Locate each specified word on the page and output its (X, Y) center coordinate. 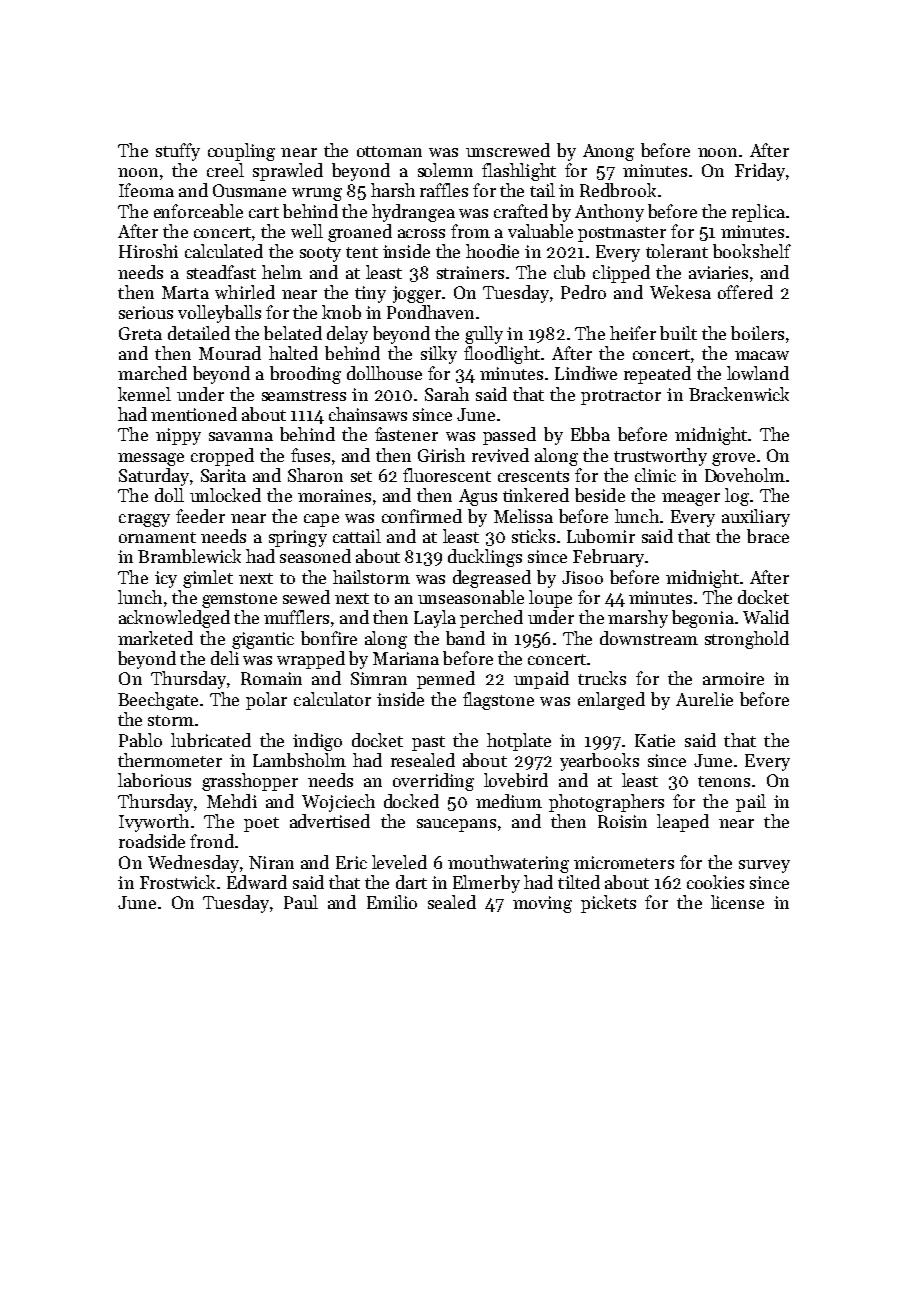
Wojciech (338, 803)
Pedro (583, 292)
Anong (608, 152)
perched (491, 619)
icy (166, 579)
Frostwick (177, 882)
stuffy (178, 152)
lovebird (516, 780)
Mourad (230, 353)
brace (768, 536)
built (678, 333)
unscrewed (508, 150)
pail (751, 803)
